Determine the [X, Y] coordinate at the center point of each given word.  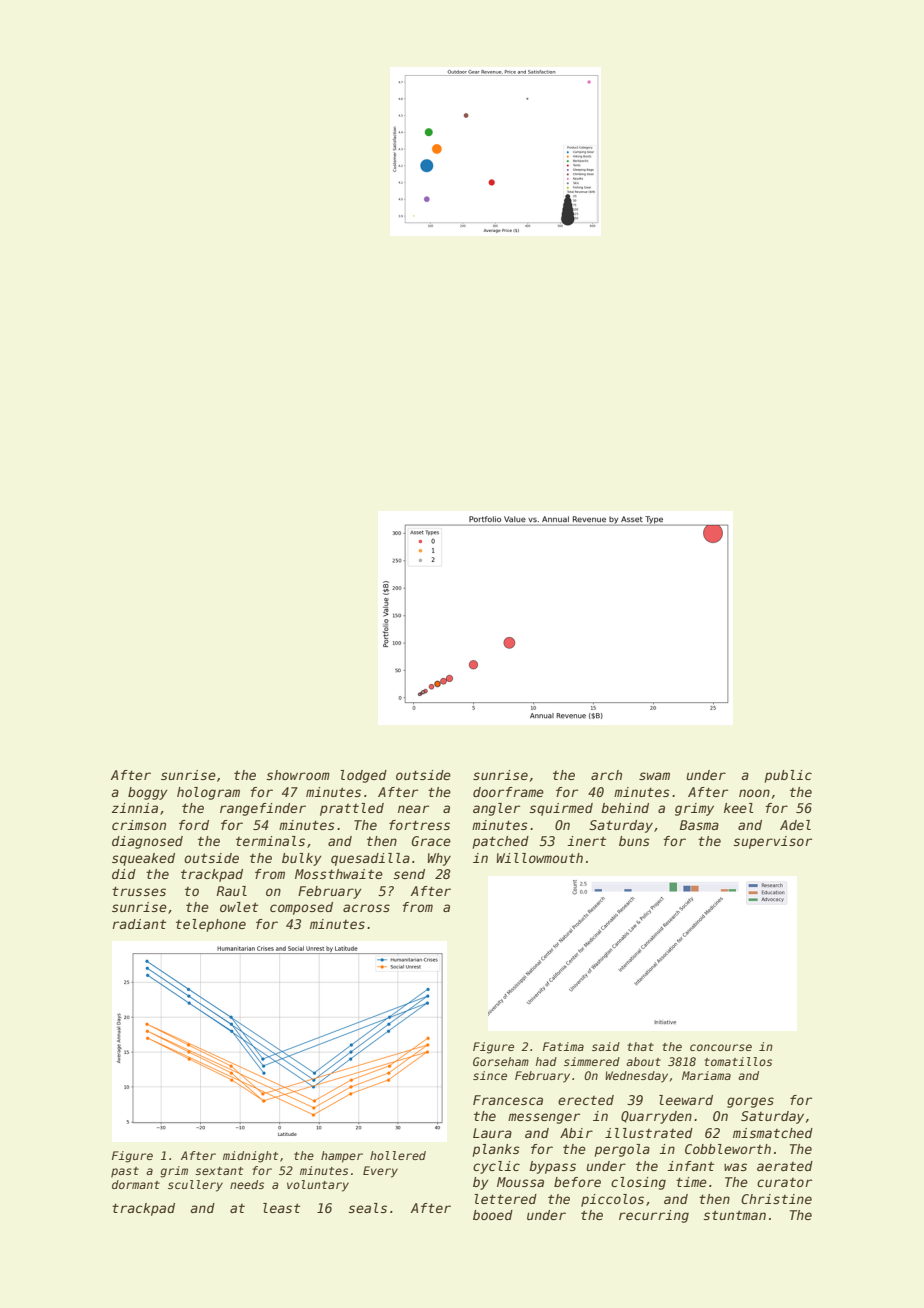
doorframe [508, 792]
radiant [139, 924]
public [788, 776]
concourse [721, 1047]
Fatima [563, 1046]
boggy [148, 793]
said [606, 1046]
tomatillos [738, 1061]
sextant [219, 1171]
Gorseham [501, 1061]
